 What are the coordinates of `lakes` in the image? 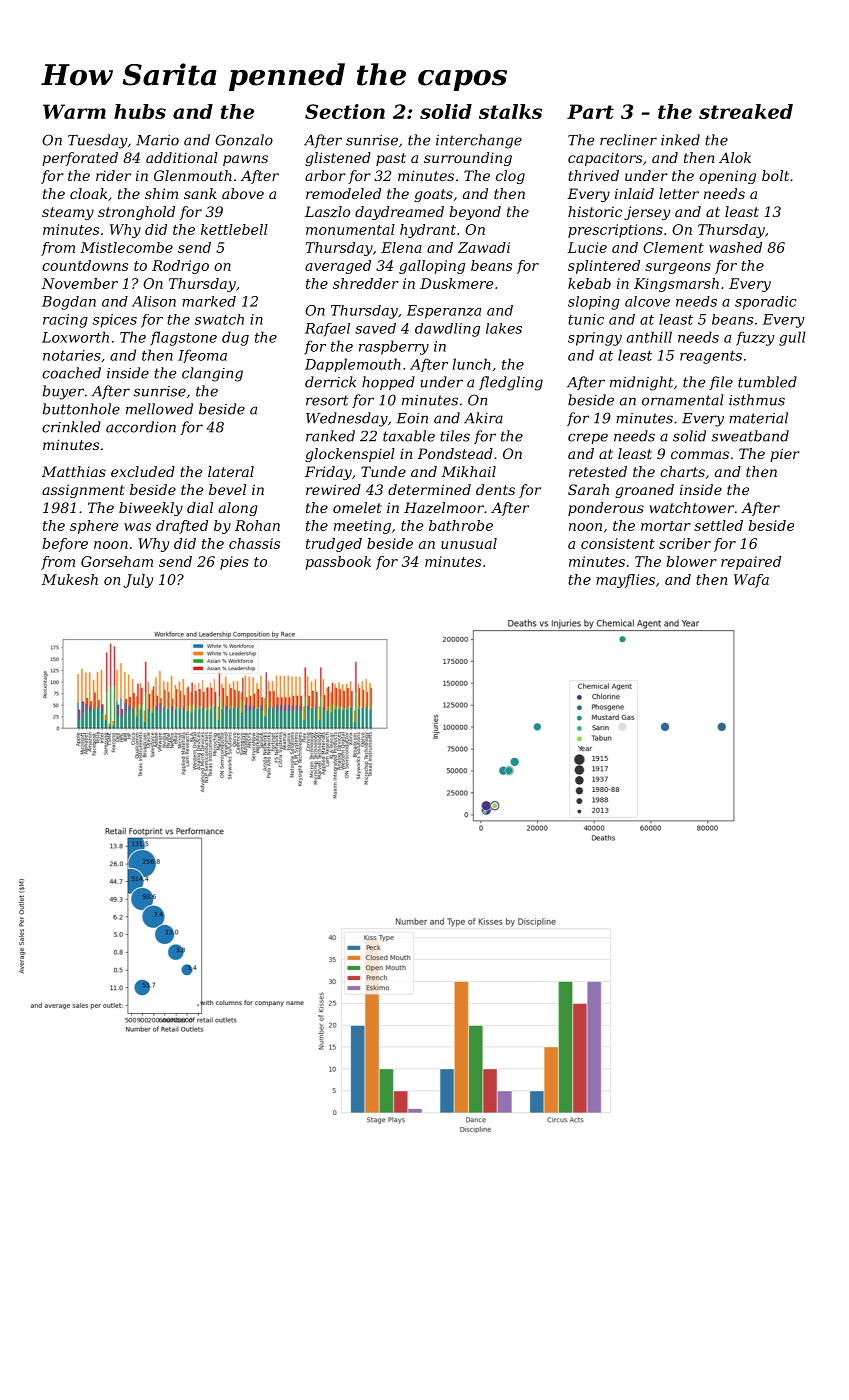 It's located at (504, 328).
